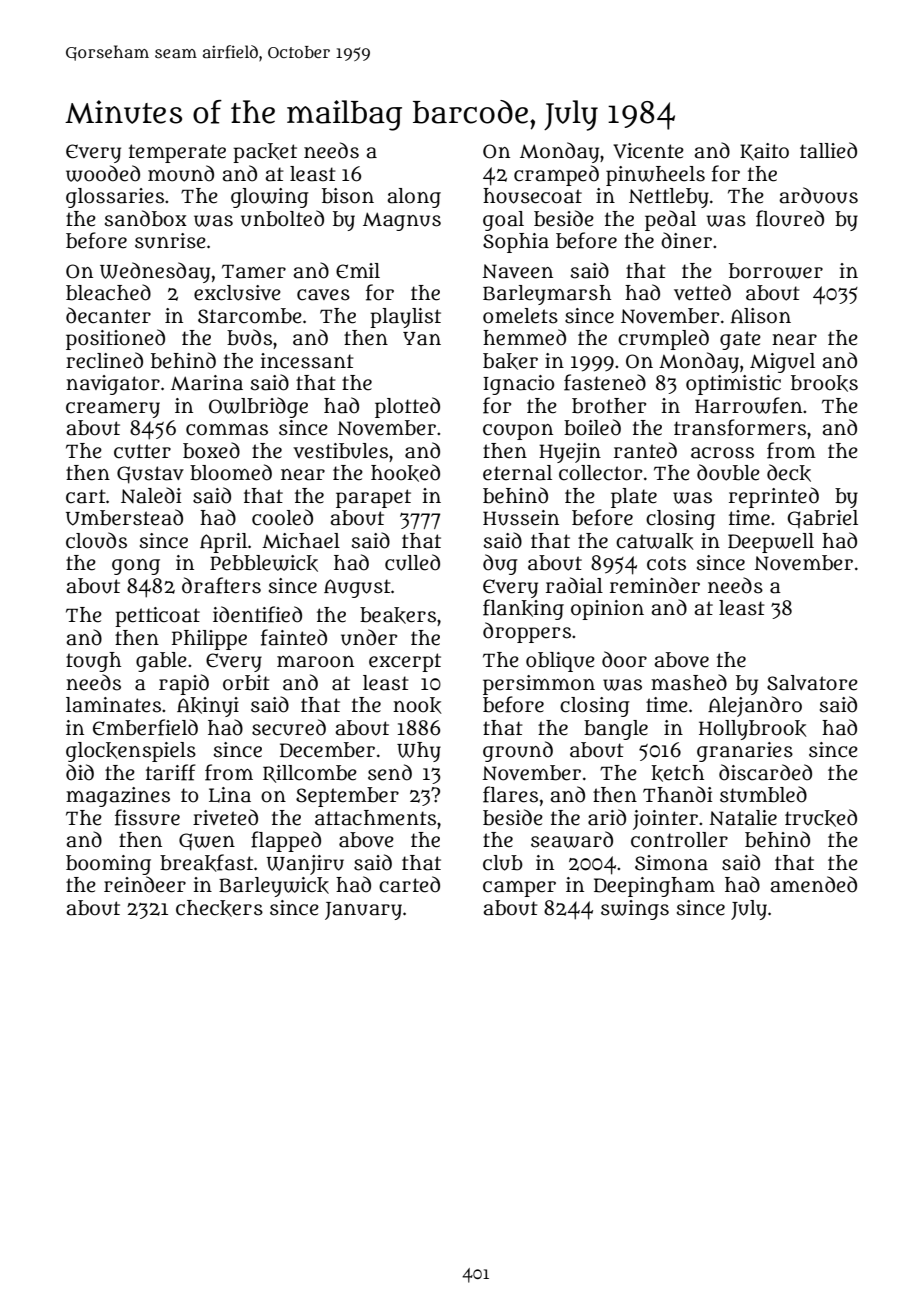 This image has height=1308, width=924. Describe the element at coordinates (207, 842) in the image. I see `Gwen` at that location.
